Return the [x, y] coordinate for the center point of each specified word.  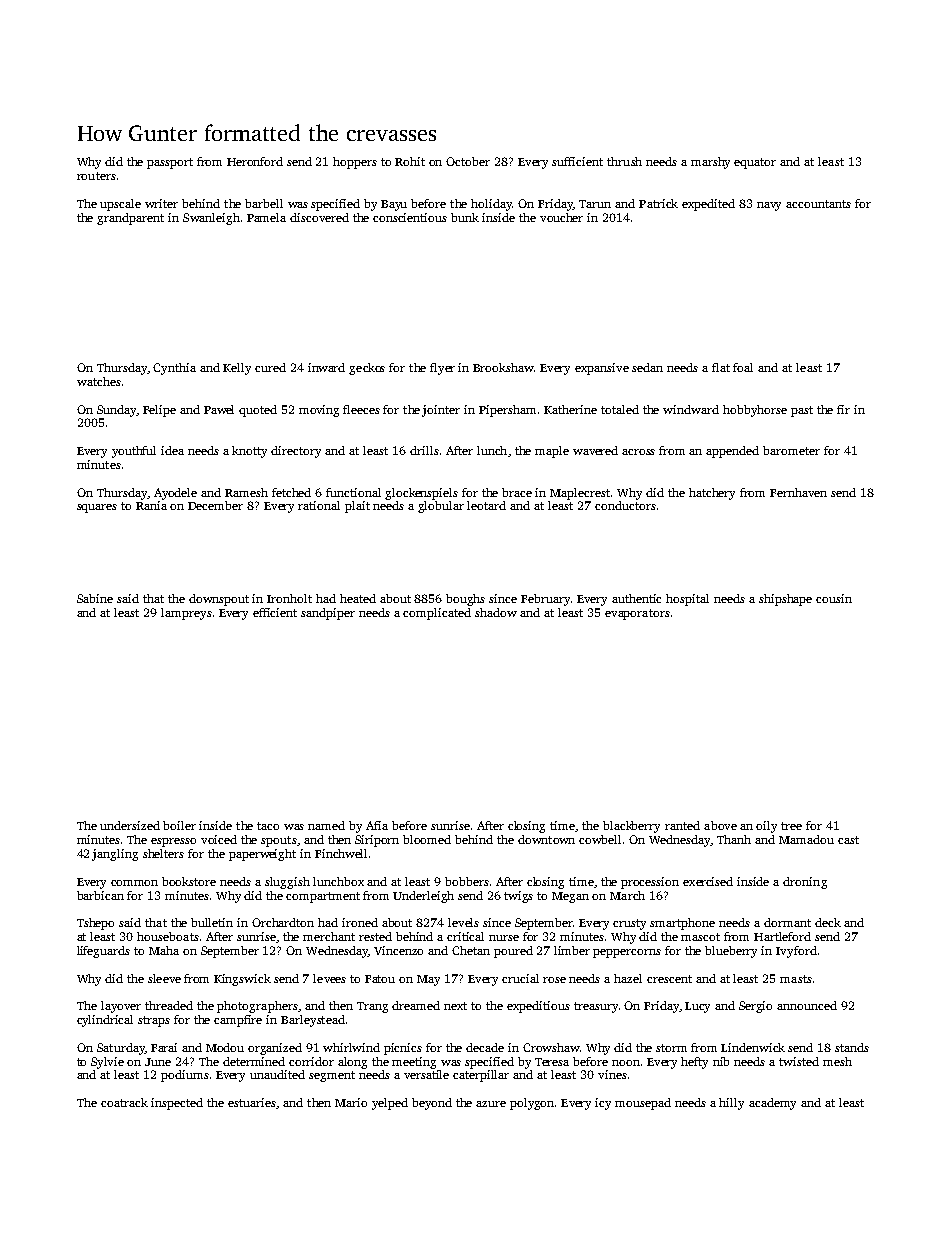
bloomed [427, 839]
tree [791, 826]
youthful [134, 452]
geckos [367, 369]
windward [691, 409]
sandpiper [328, 614]
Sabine [95, 598]
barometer [791, 450]
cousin [834, 598]
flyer [442, 369]
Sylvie [107, 1063]
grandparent [130, 219]
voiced [219, 839]
